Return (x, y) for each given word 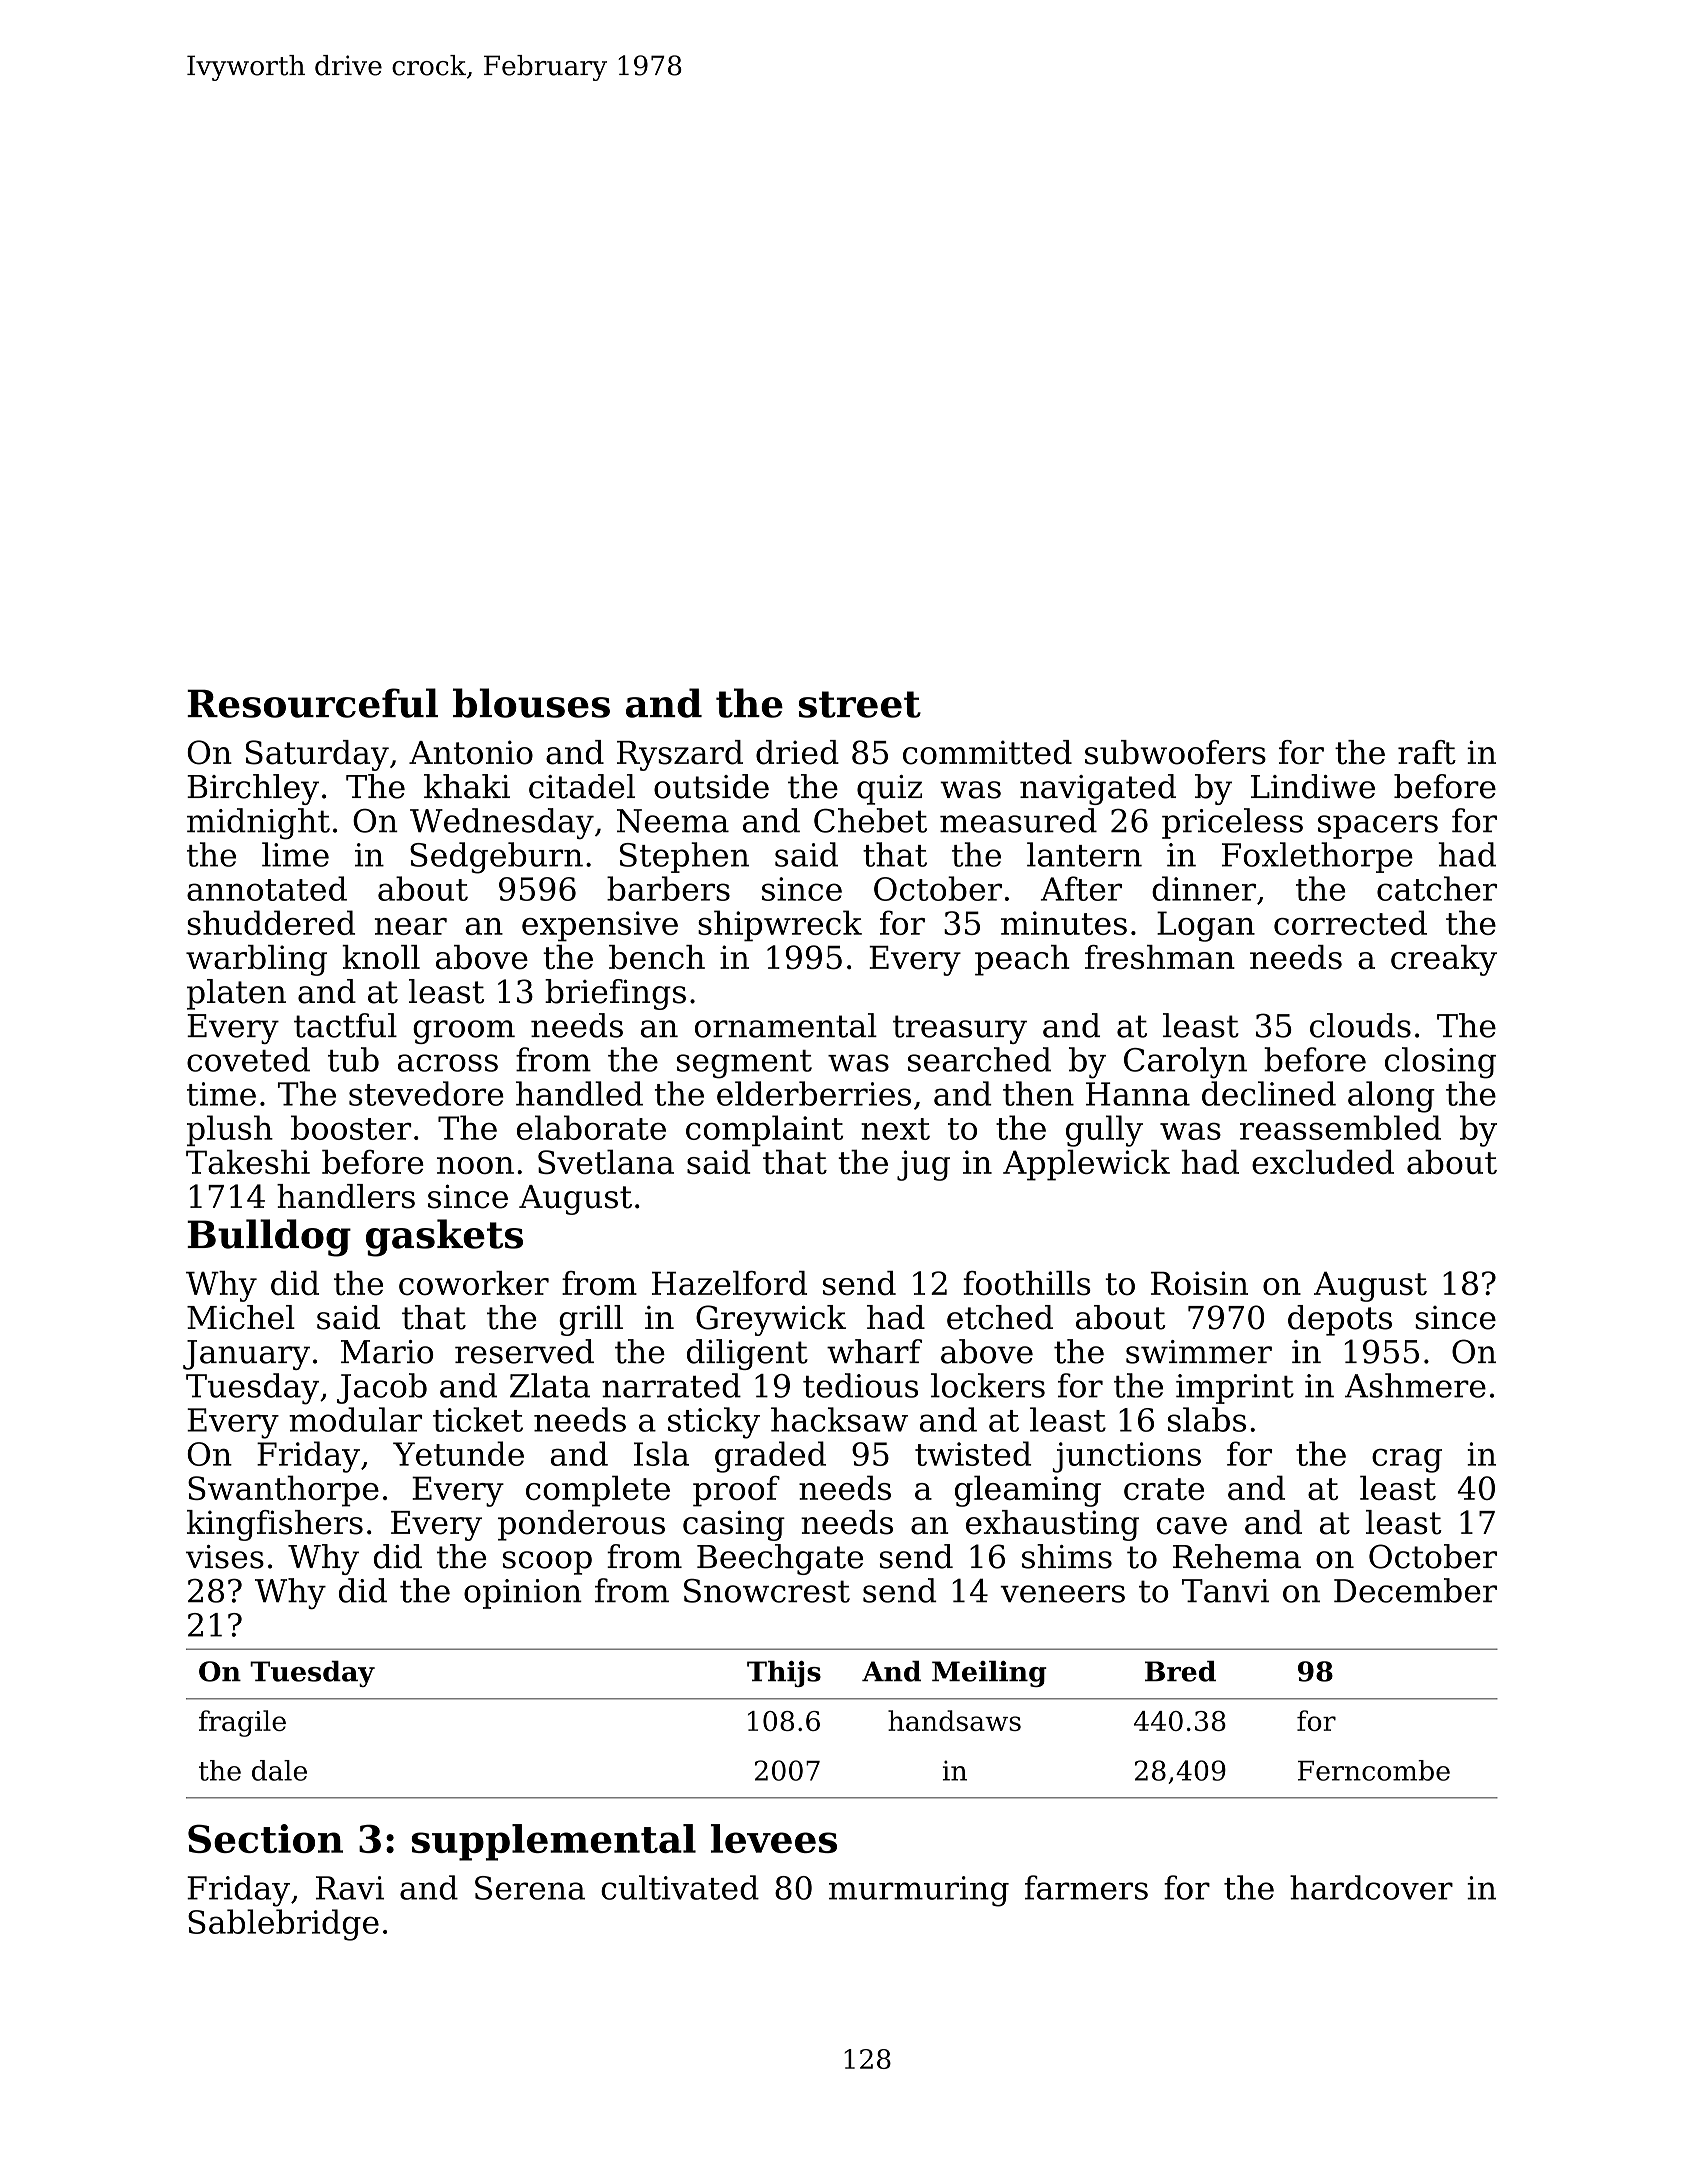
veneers (1062, 1594)
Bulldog (269, 1238)
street (860, 704)
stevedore (426, 1093)
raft (1427, 752)
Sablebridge (283, 1925)
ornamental (786, 1025)
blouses (531, 703)
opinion (523, 1594)
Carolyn (1185, 1063)
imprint (1235, 1389)
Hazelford (729, 1283)
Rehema (1237, 1556)
